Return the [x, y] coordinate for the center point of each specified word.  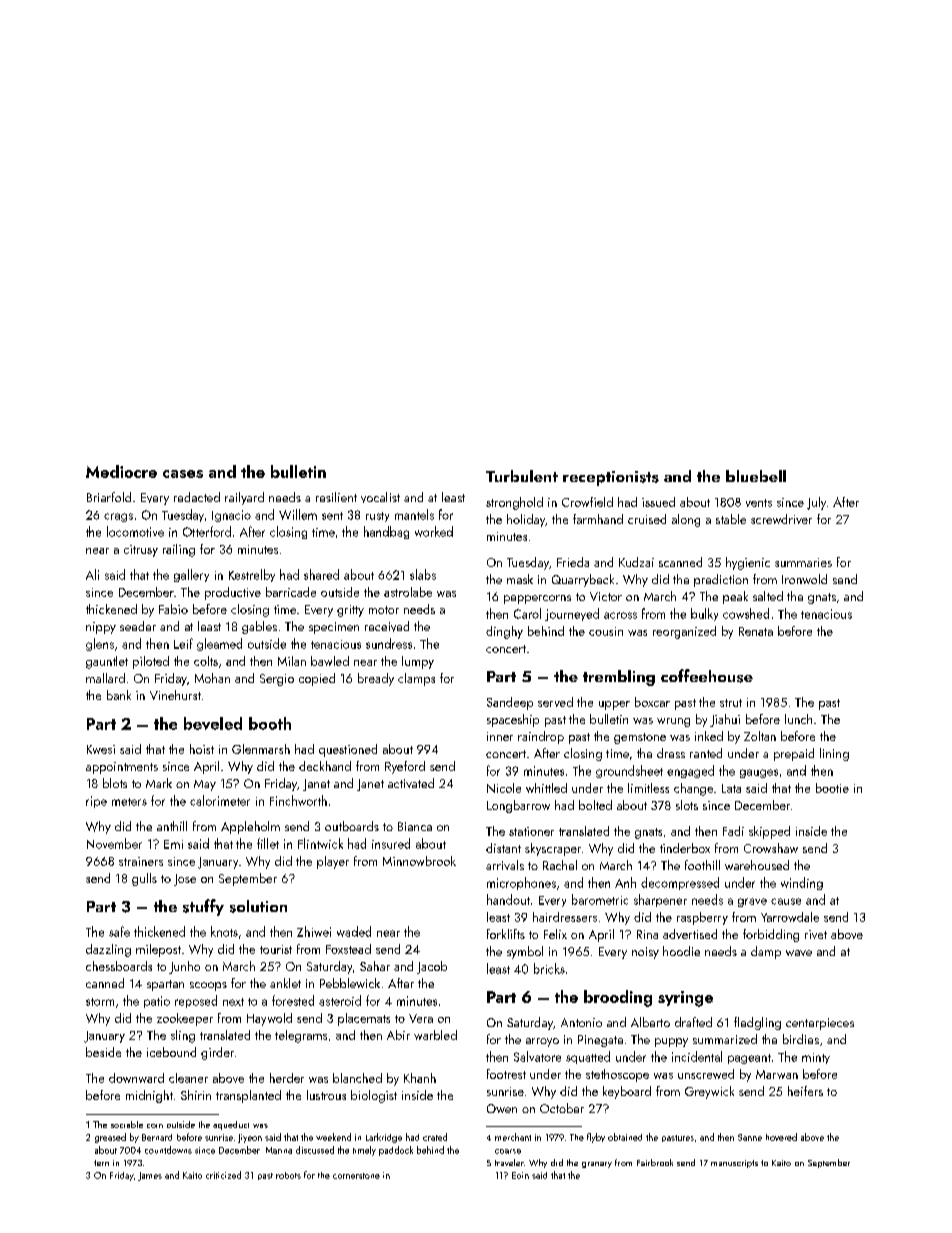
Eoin [520, 1175]
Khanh [420, 1078]
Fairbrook [655, 1162]
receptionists [611, 478]
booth [270, 723]
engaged [690, 771]
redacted [197, 497]
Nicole [504, 788]
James [150, 1176]
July [816, 503]
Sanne [750, 1137]
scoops [208, 986]
